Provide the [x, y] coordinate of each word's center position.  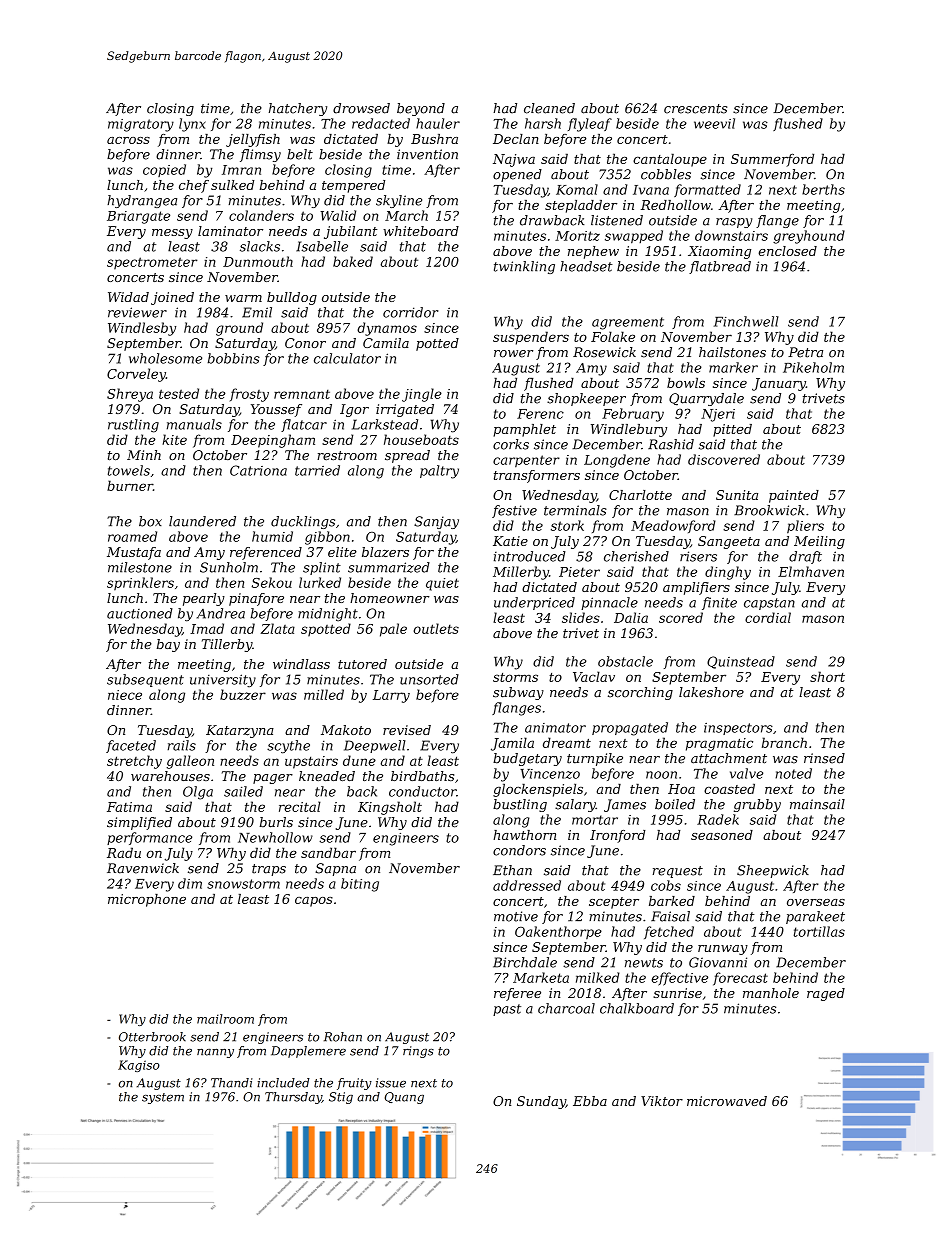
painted [794, 496]
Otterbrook [152, 1037]
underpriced [534, 603]
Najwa [514, 160]
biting [360, 885]
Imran [241, 170]
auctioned [140, 613]
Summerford [772, 160]
